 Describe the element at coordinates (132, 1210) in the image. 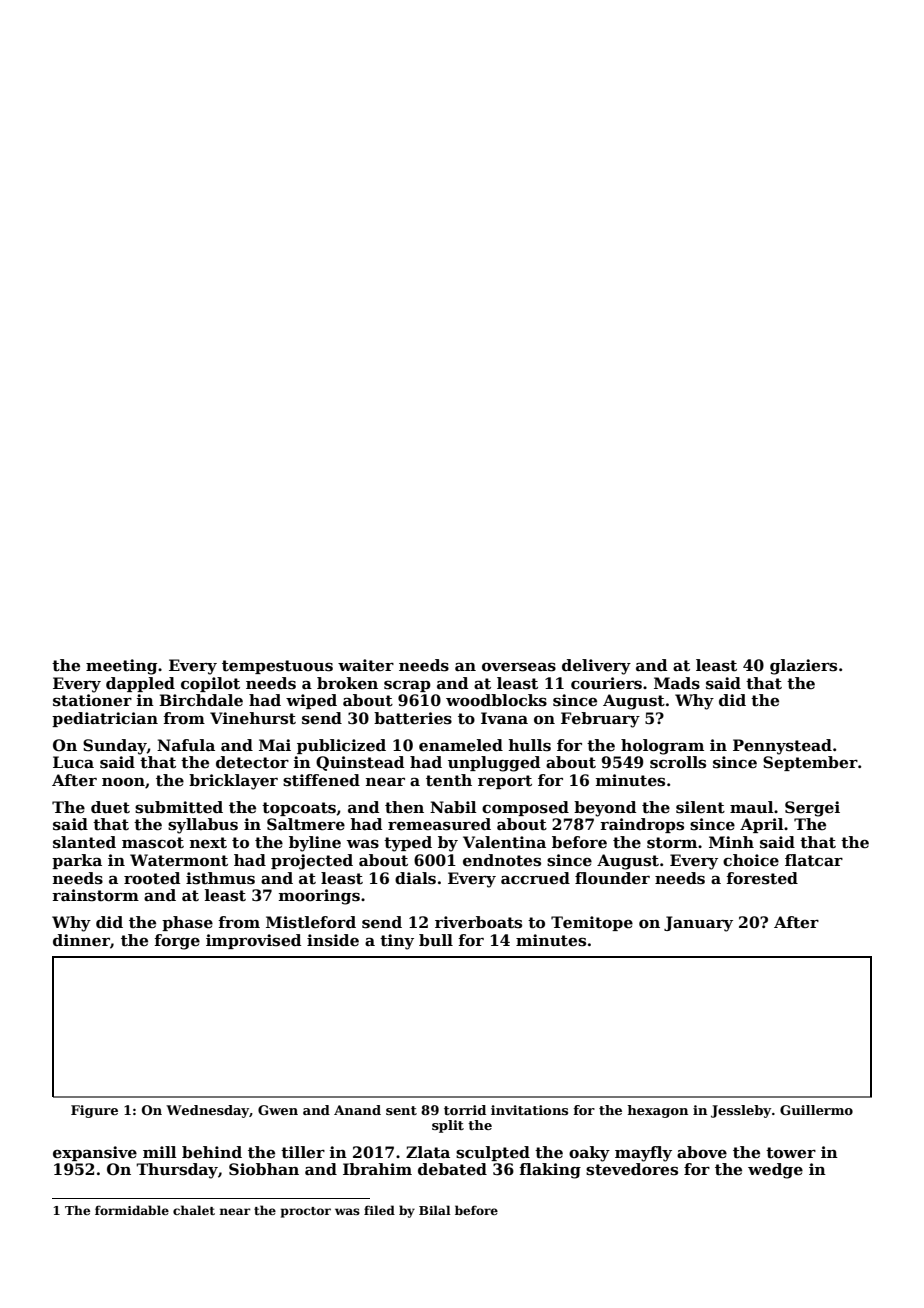

I see `formidable` at that location.
